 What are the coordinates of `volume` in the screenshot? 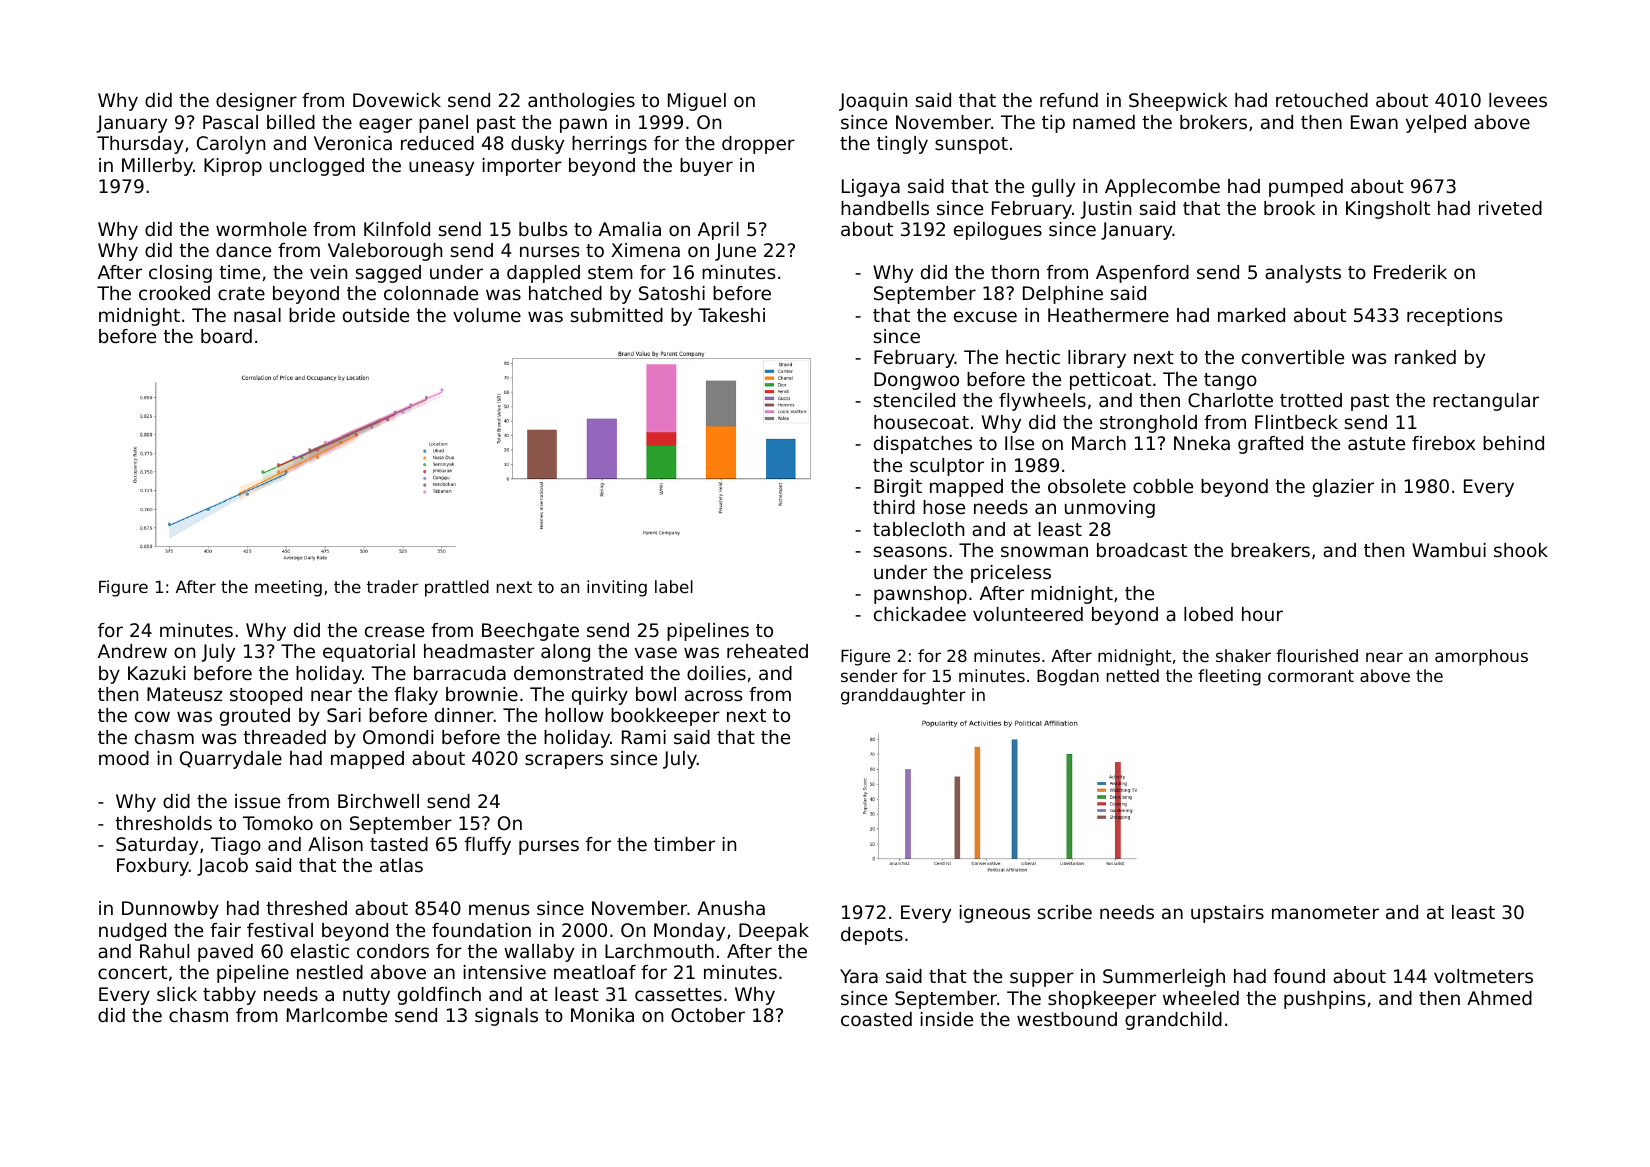 It's located at (487, 315).
